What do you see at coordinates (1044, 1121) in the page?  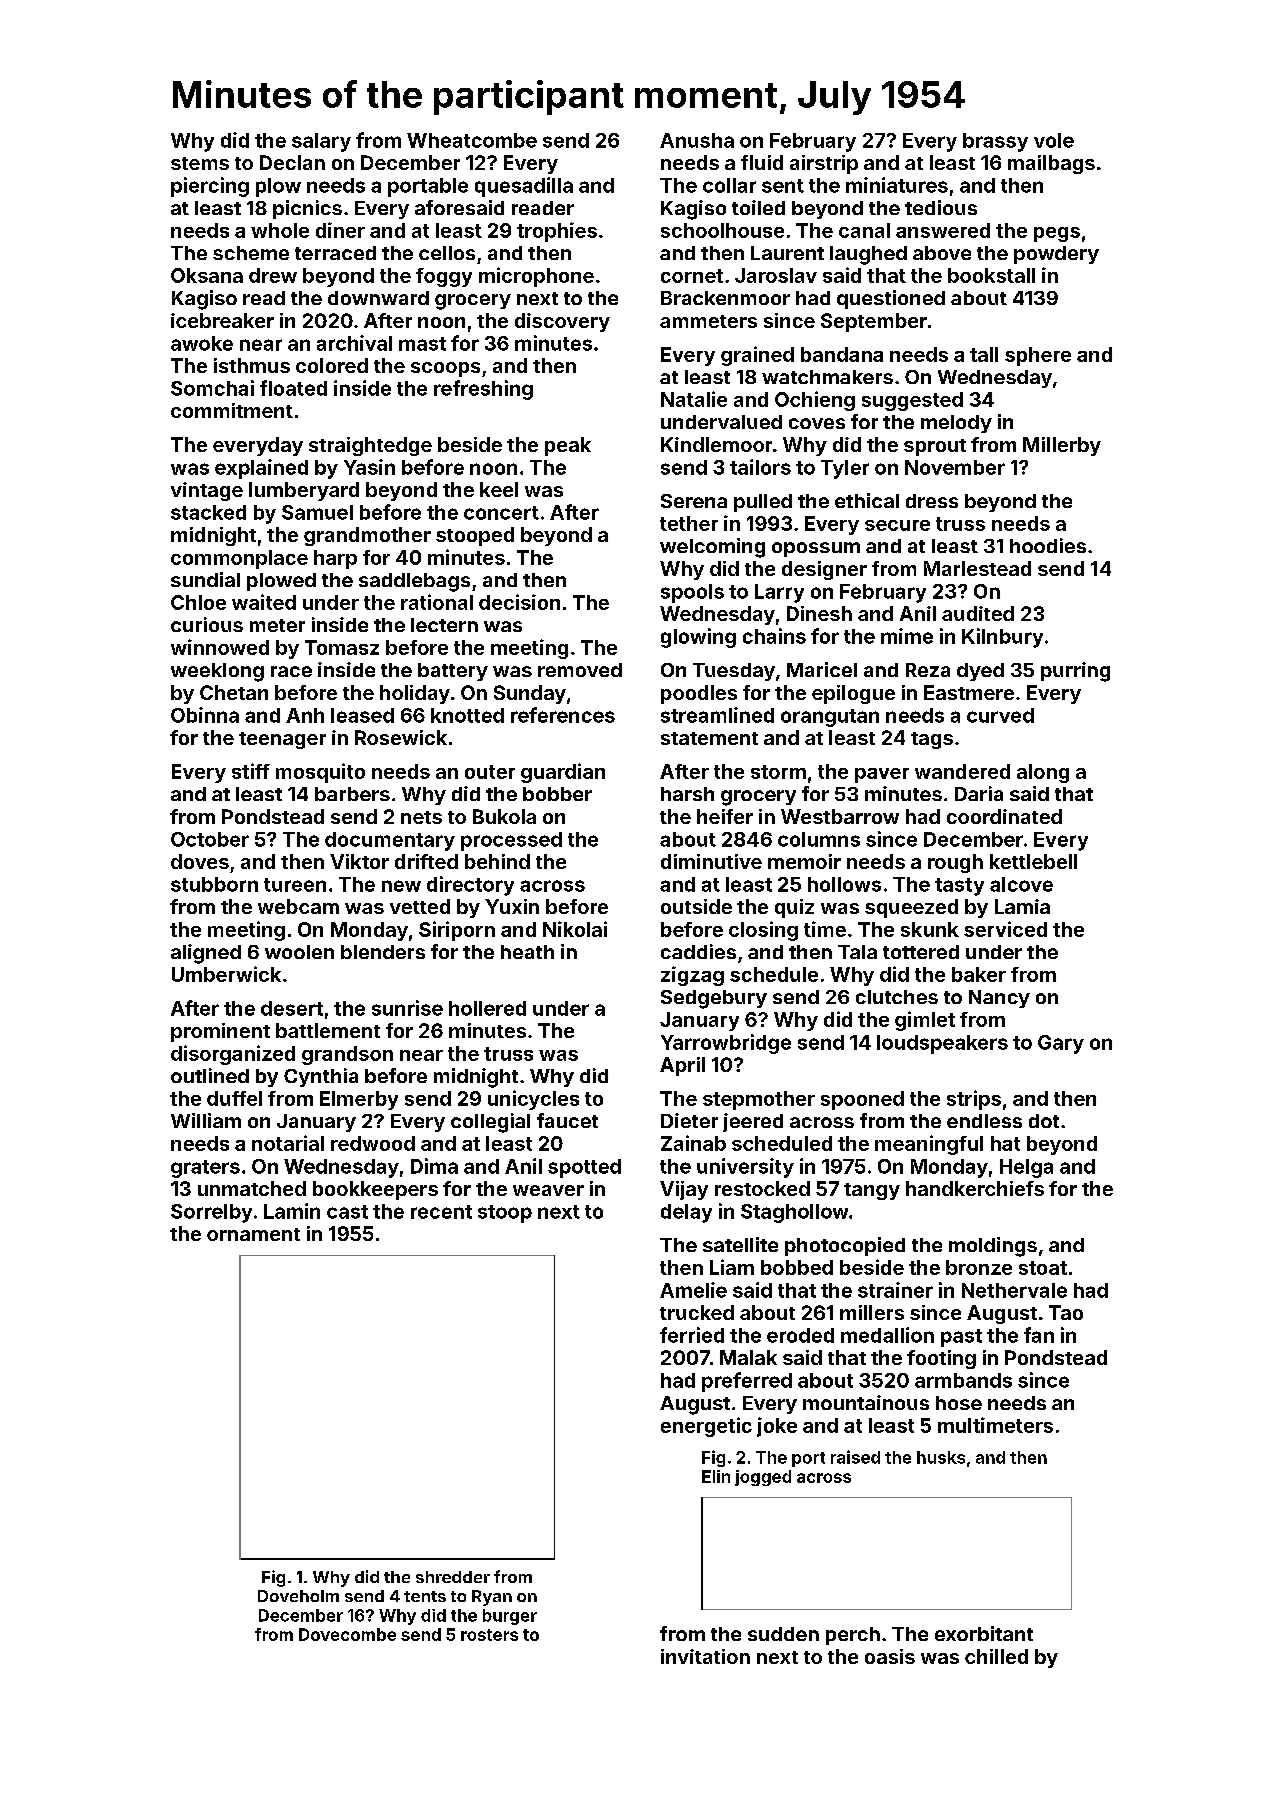 I see `dot` at bounding box center [1044, 1121].
